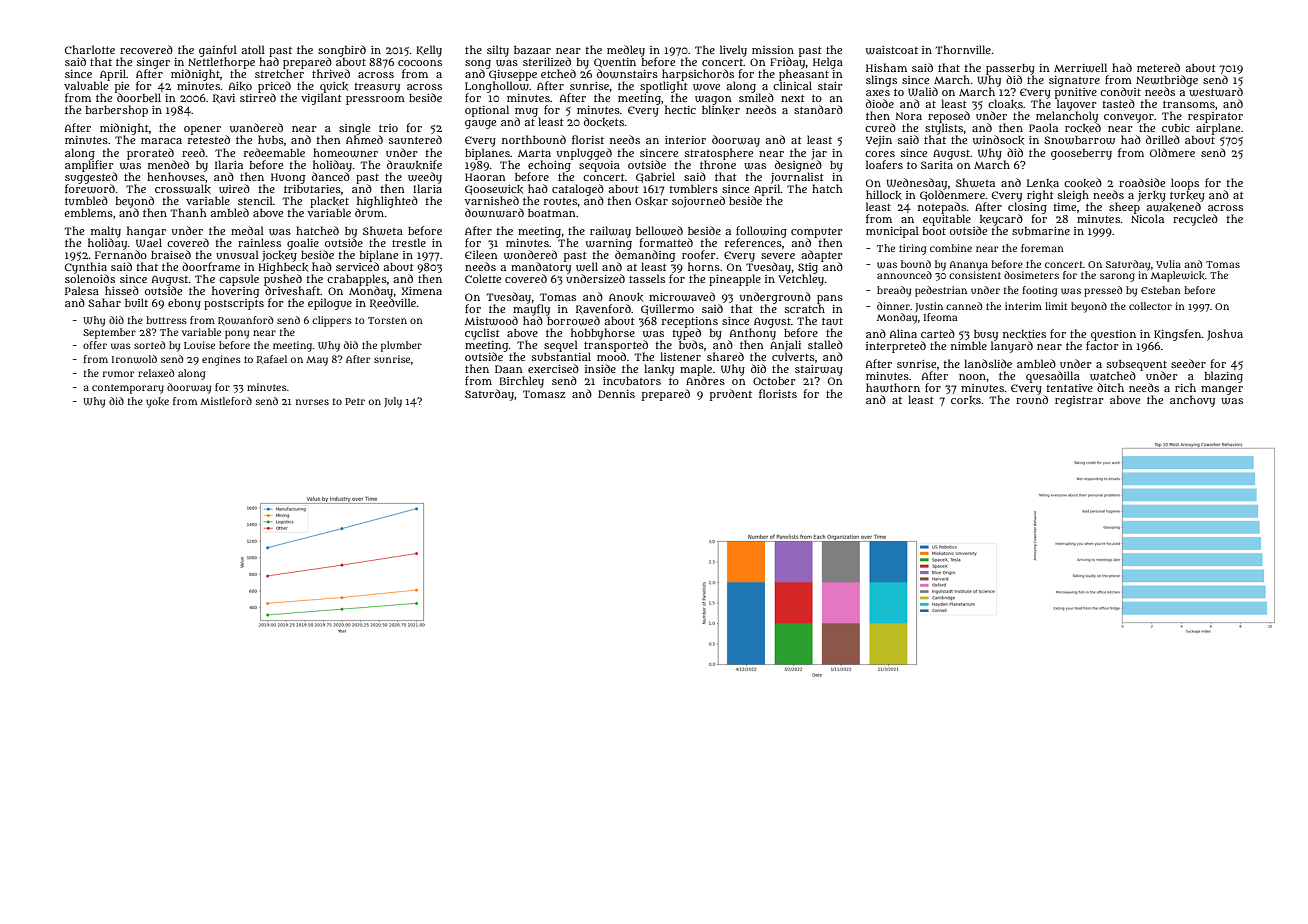 The height and width of the image is (924, 1308). What do you see at coordinates (731, 395) in the image?
I see `prudent` at bounding box center [731, 395].
